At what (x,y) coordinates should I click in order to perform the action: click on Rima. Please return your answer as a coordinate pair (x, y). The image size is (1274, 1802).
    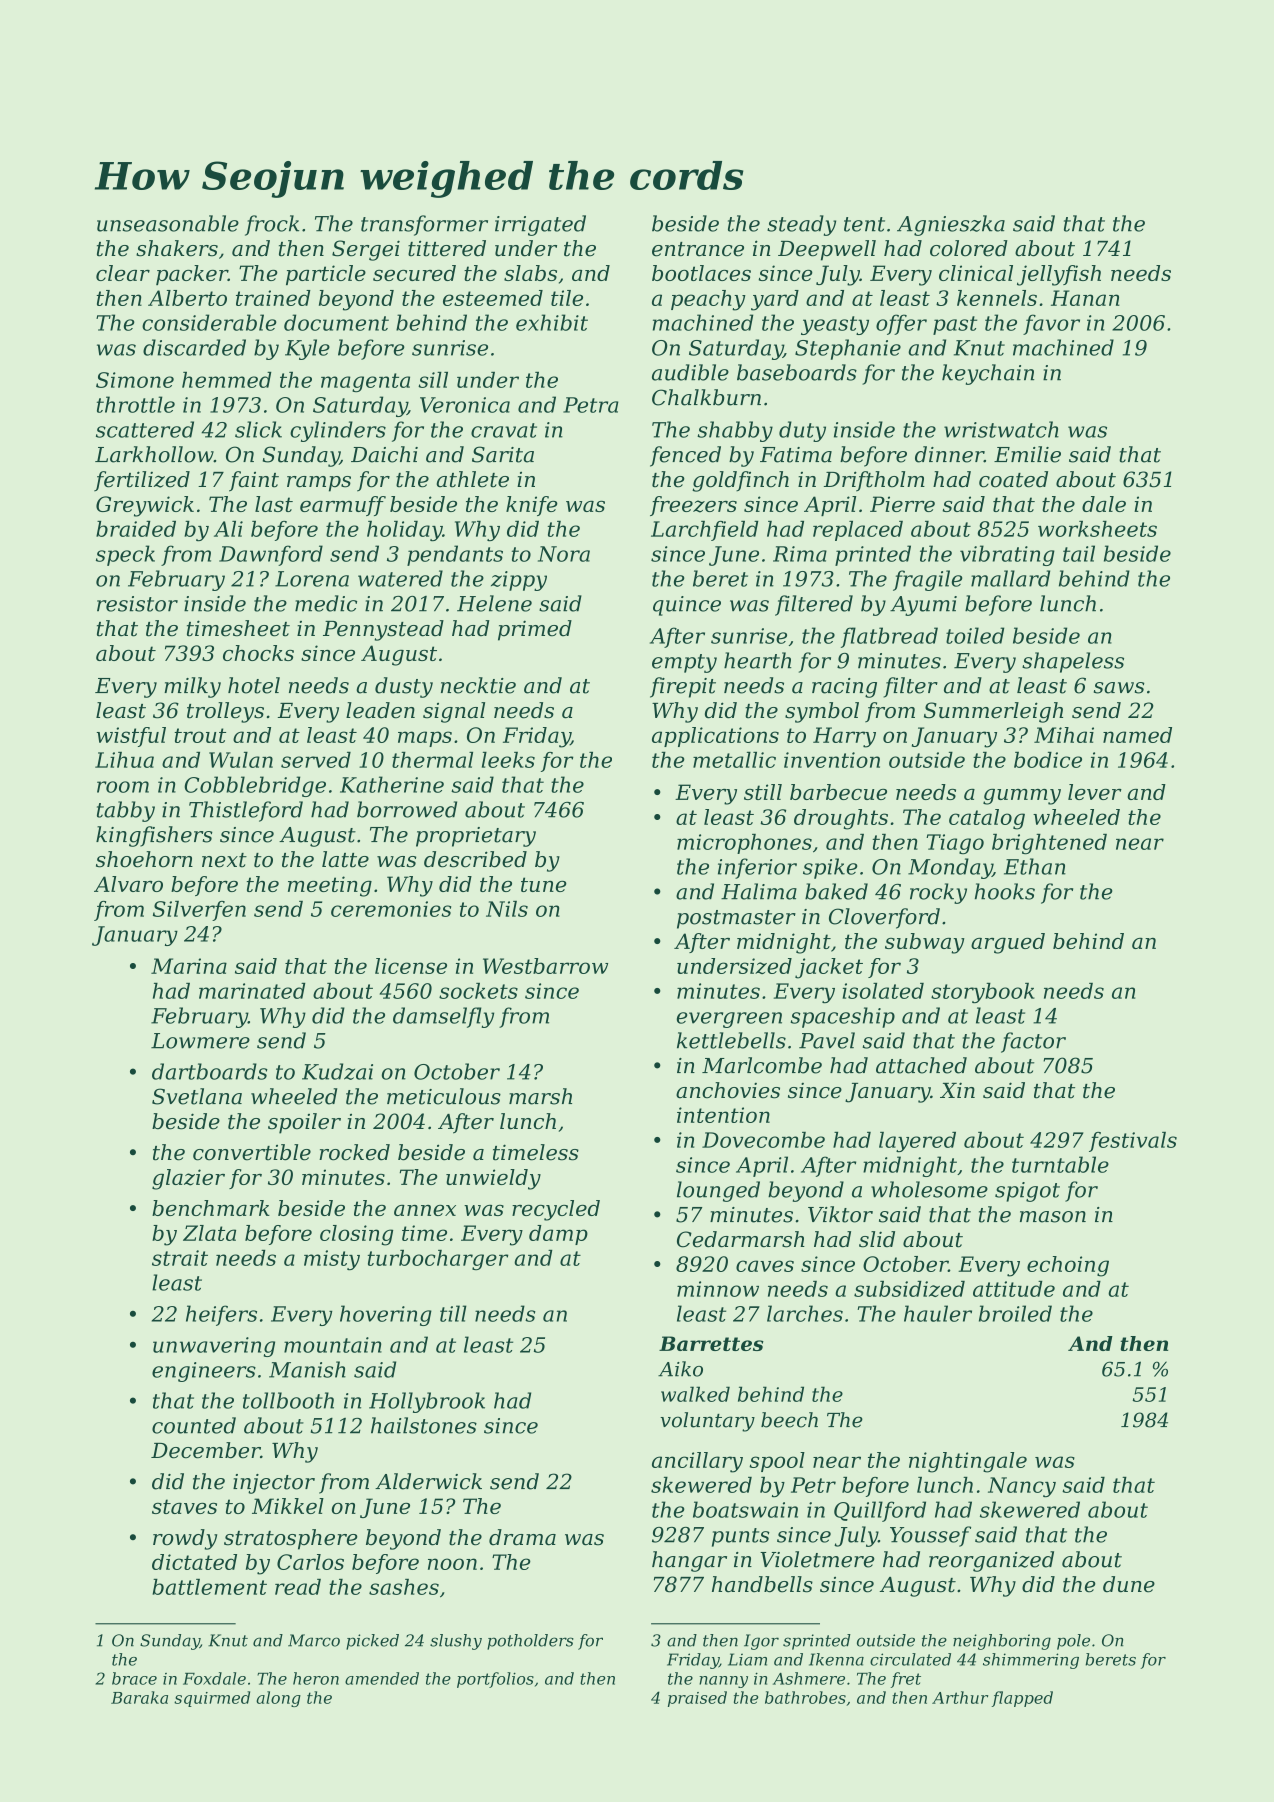
    Looking at the image, I should click on (800, 554).
